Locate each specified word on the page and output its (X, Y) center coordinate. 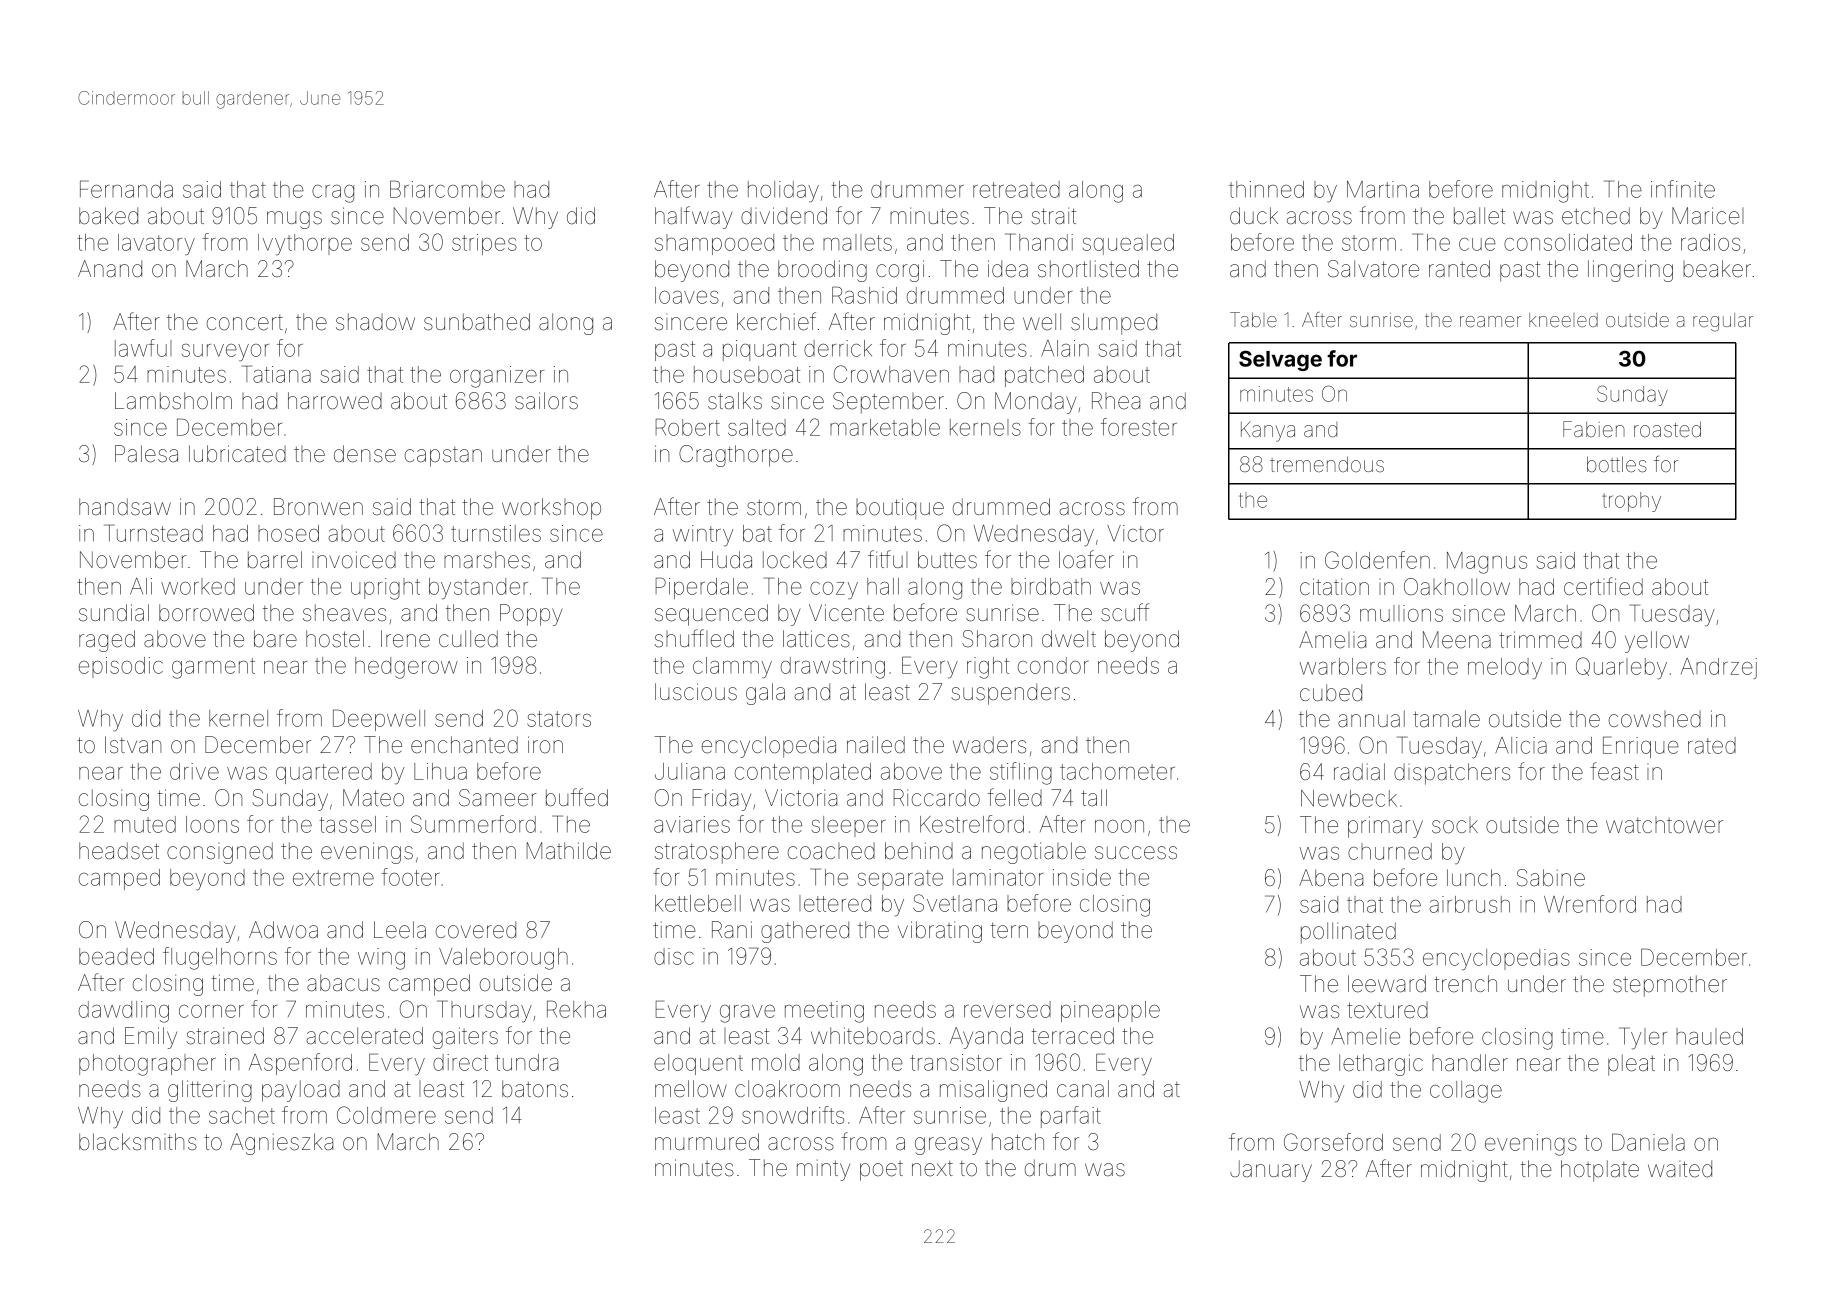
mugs (294, 220)
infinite (1683, 189)
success (1136, 853)
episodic (121, 667)
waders (989, 745)
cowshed (1655, 719)
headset (119, 851)
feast (1614, 771)
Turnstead (153, 533)
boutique (900, 509)
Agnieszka (281, 1144)
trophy (1631, 502)
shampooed (714, 244)
